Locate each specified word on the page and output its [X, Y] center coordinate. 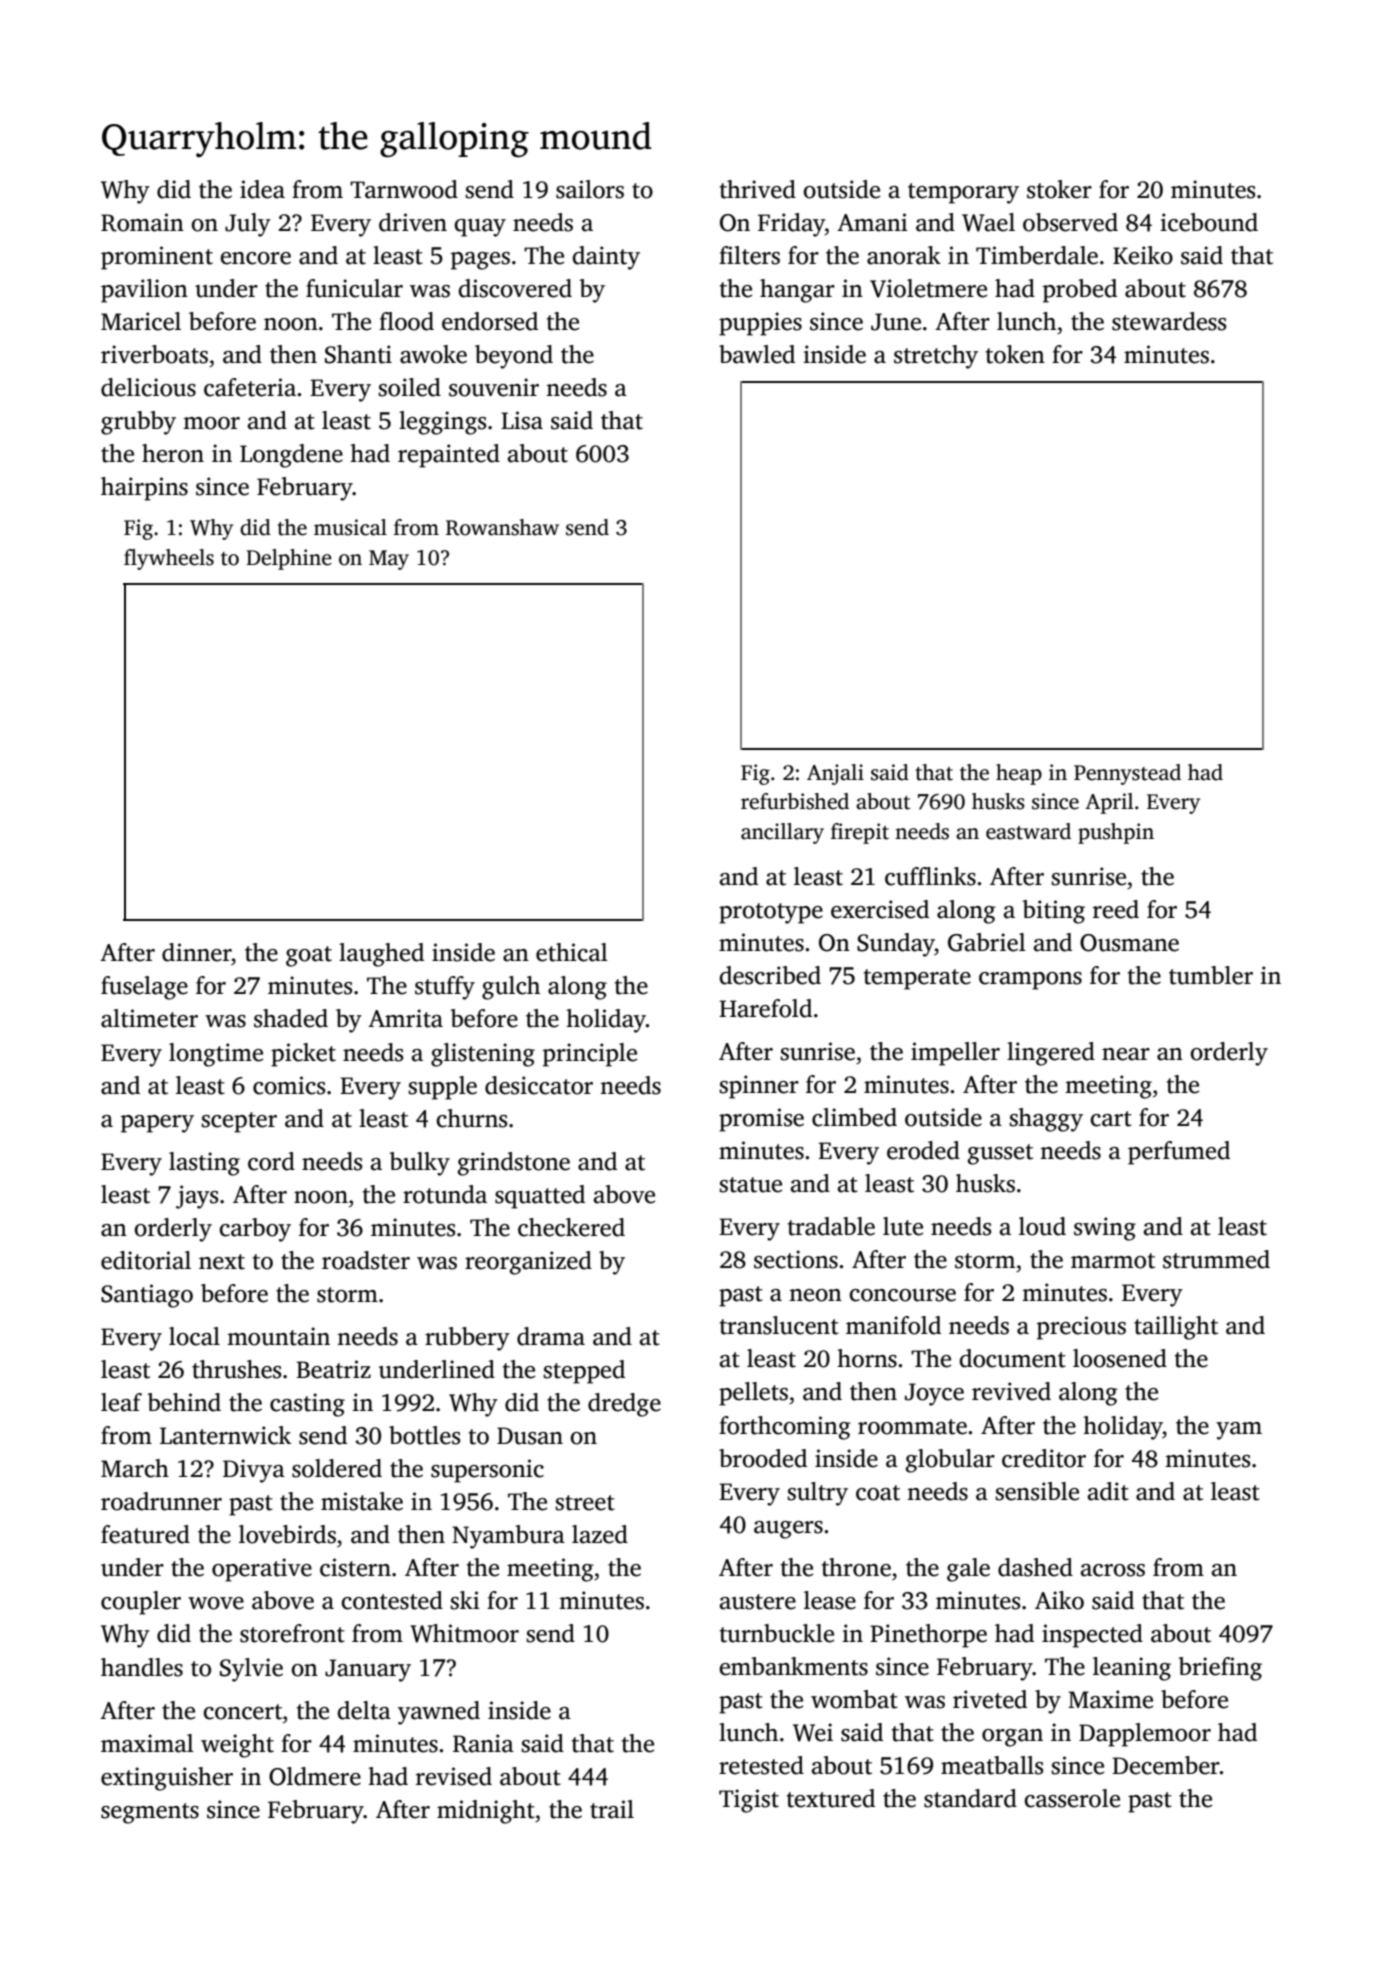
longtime [216, 1055]
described [770, 975]
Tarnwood [404, 189]
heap [1019, 774]
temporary [963, 193]
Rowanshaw [502, 527]
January [368, 1670]
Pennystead [1127, 774]
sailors [590, 189]
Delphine [289, 559]
